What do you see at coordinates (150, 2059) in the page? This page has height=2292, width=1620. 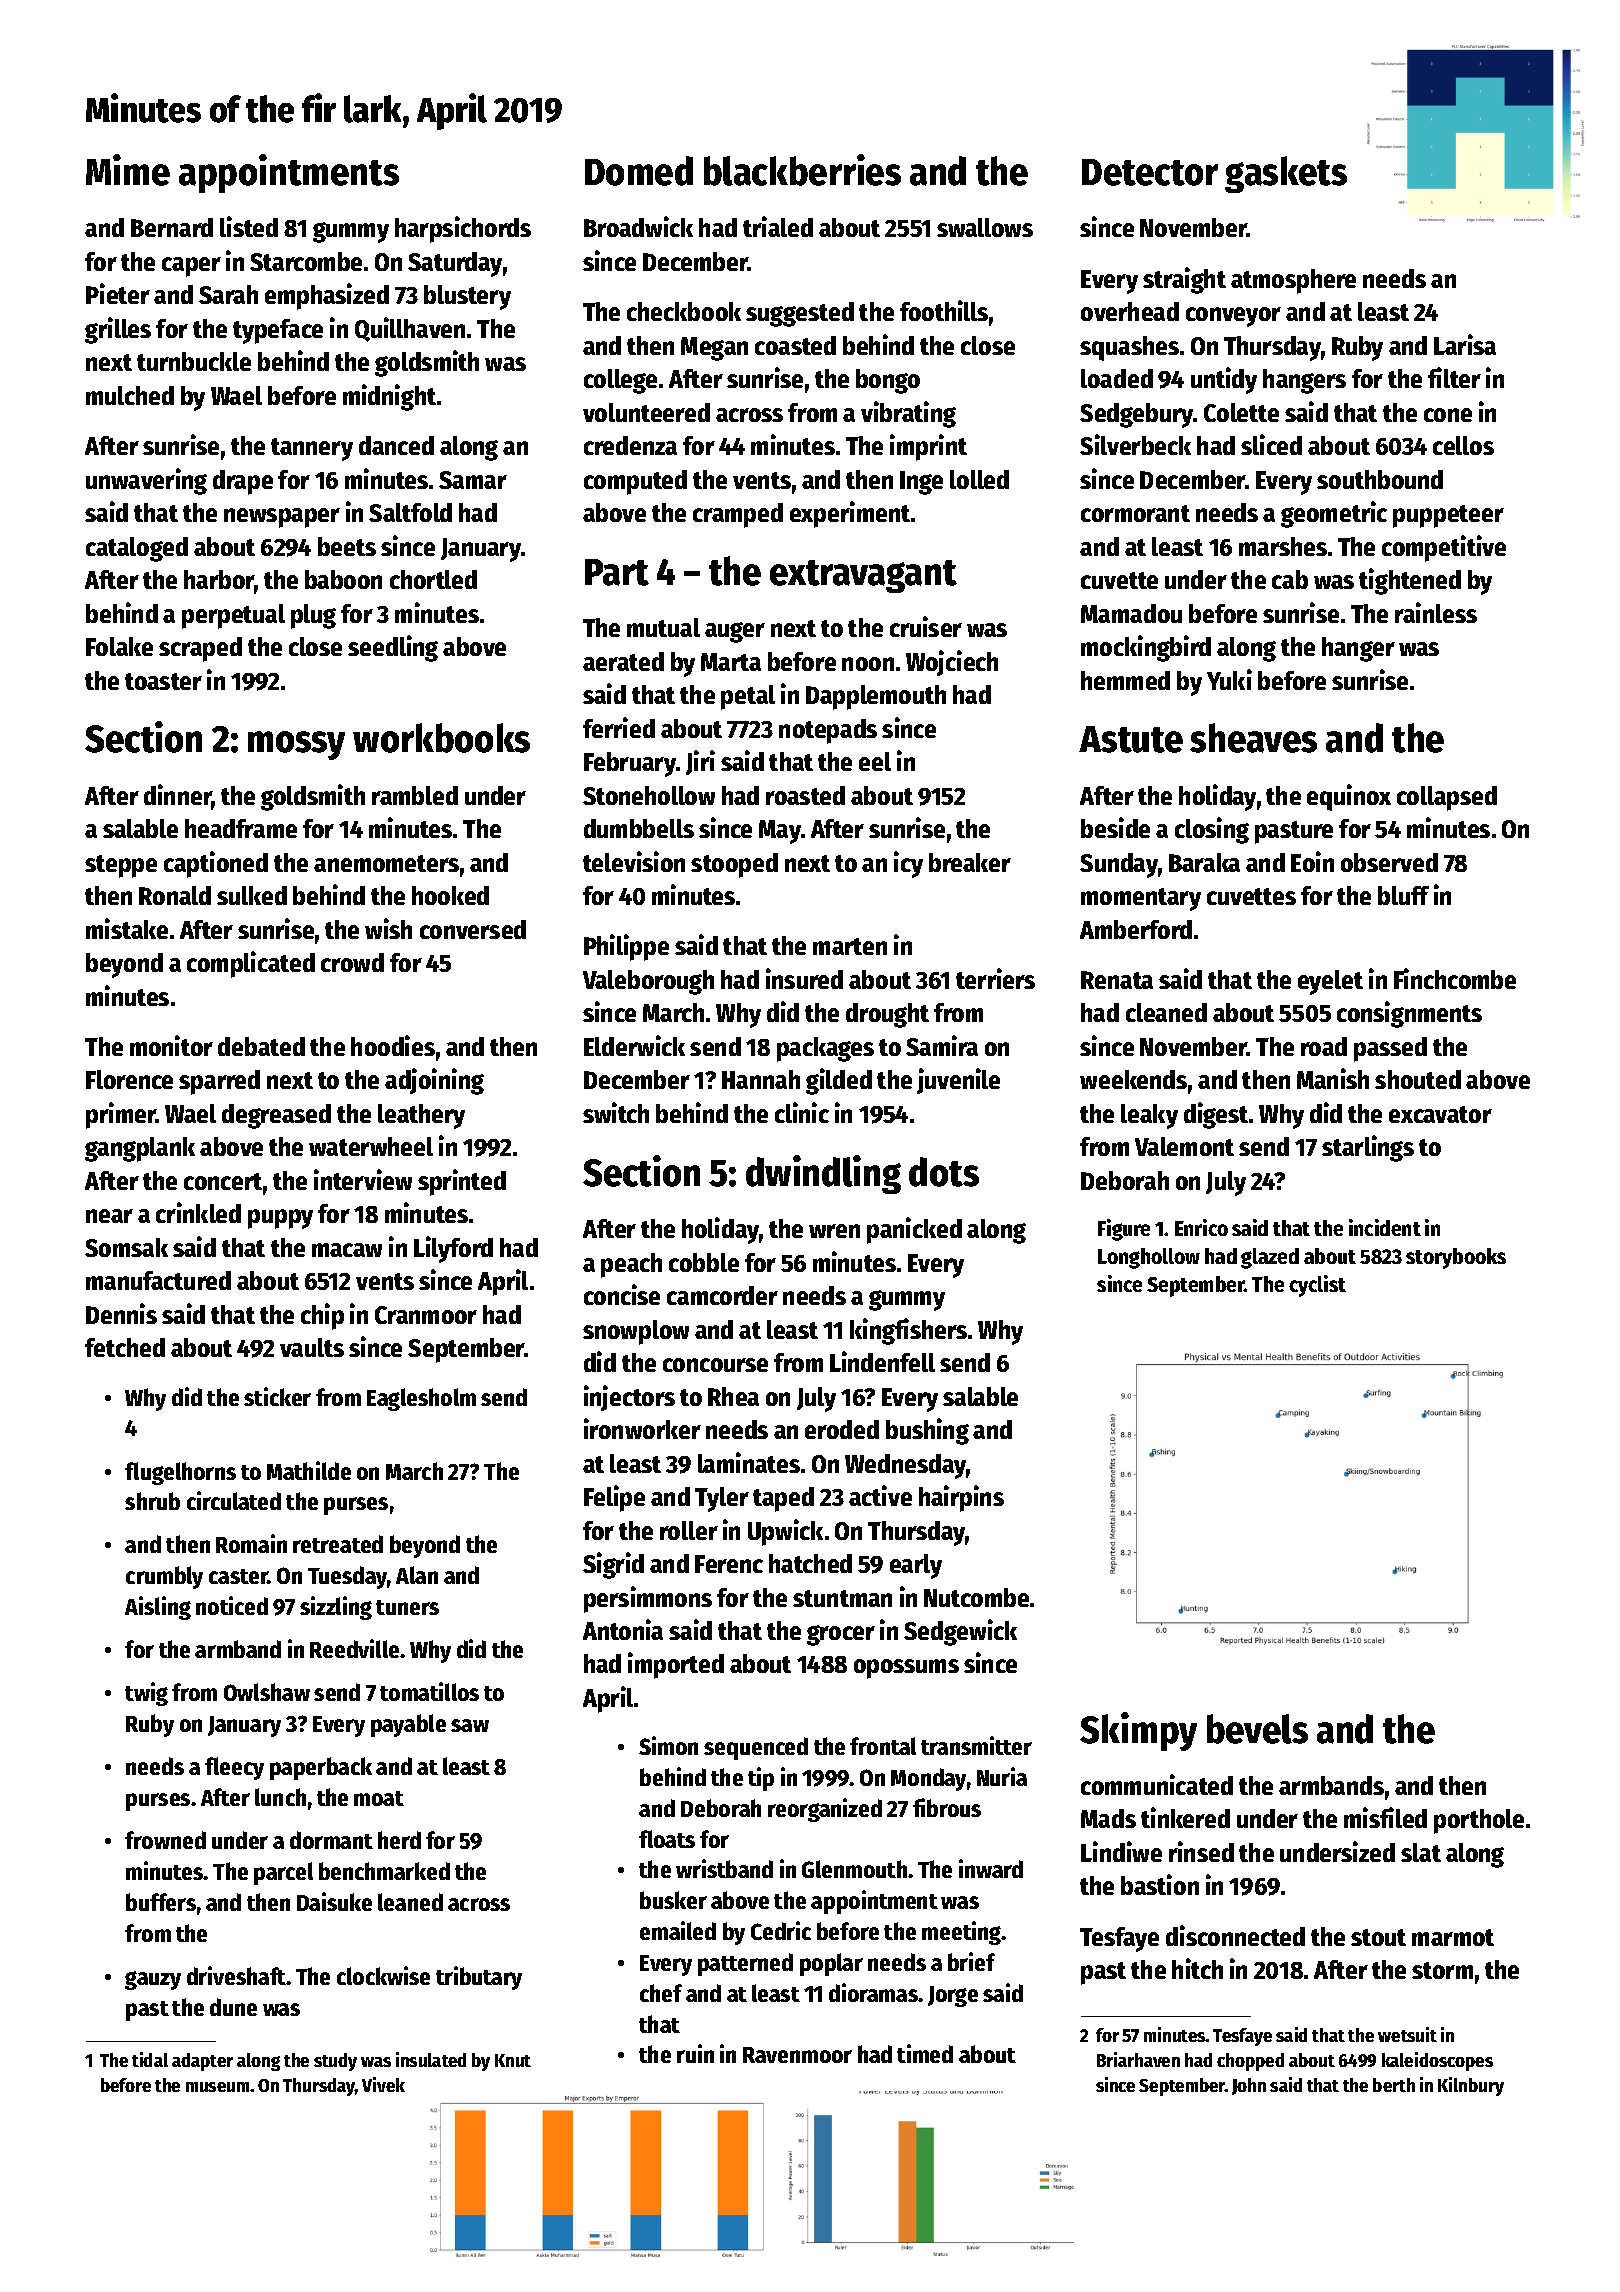 I see `tidal` at bounding box center [150, 2059].
